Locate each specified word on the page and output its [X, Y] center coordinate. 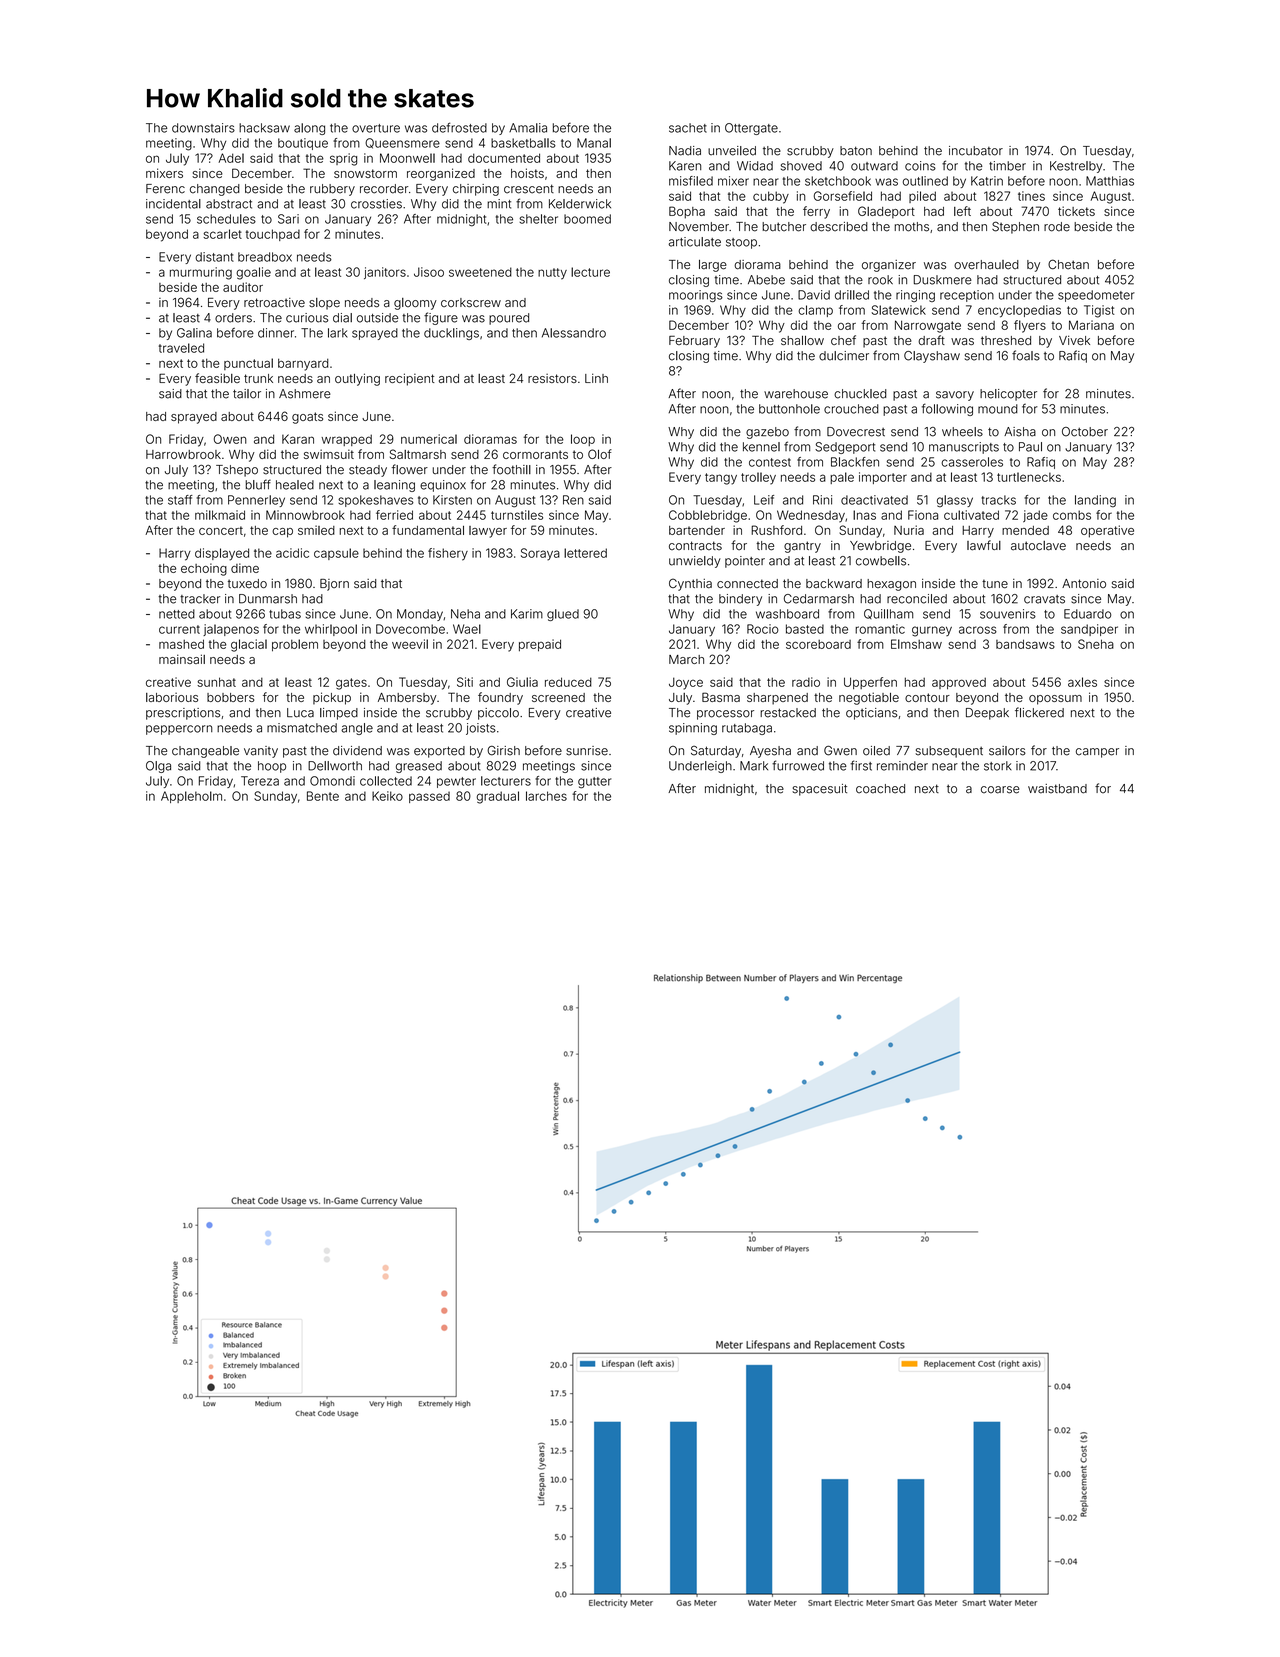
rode [1057, 227]
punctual [248, 364]
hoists [527, 173]
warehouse [796, 394]
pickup [332, 698]
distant [214, 257]
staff [180, 500]
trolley [758, 478]
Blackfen [855, 462]
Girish [503, 751]
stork [998, 766]
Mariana [1091, 325]
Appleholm [191, 797]
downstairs [203, 128]
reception [967, 296]
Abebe [766, 280]
